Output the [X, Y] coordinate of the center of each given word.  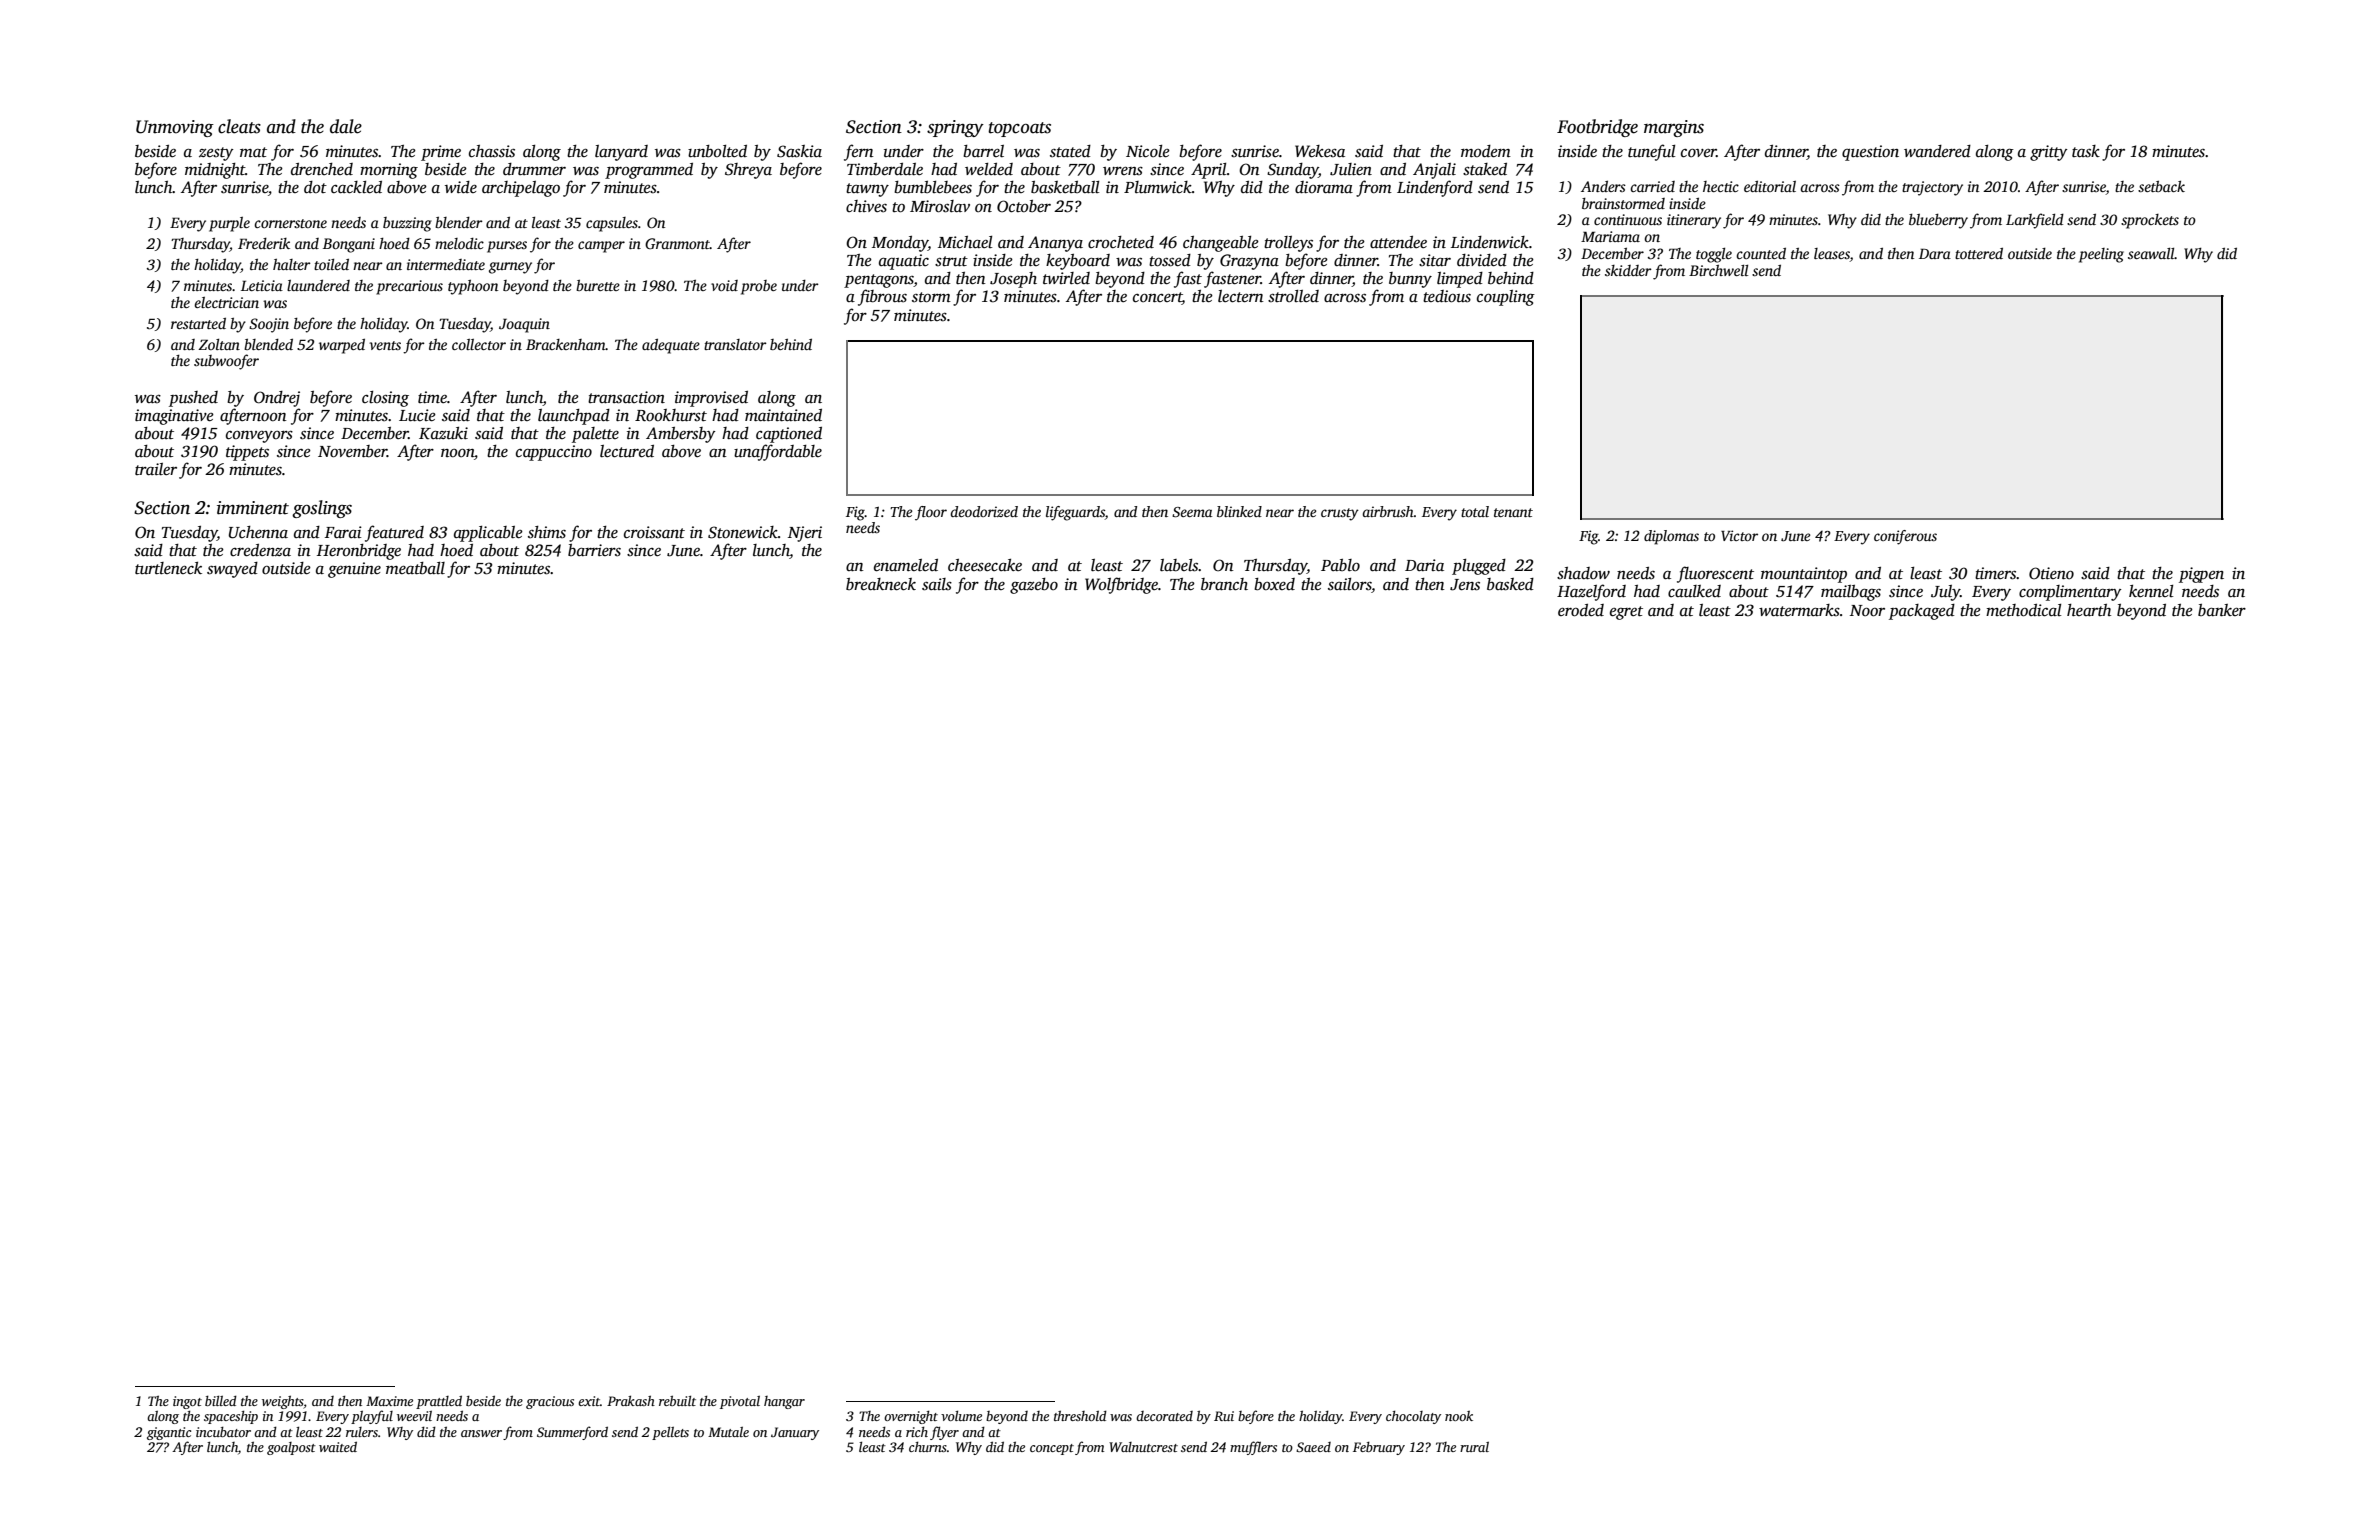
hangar [784, 1402]
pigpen [2201, 575]
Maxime [389, 1401]
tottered [1979, 253]
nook [1459, 1416]
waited [338, 1446]
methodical [2024, 610]
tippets [247, 453]
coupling [1506, 298]
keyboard [1078, 262]
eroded [1581, 610]
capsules [612, 224]
